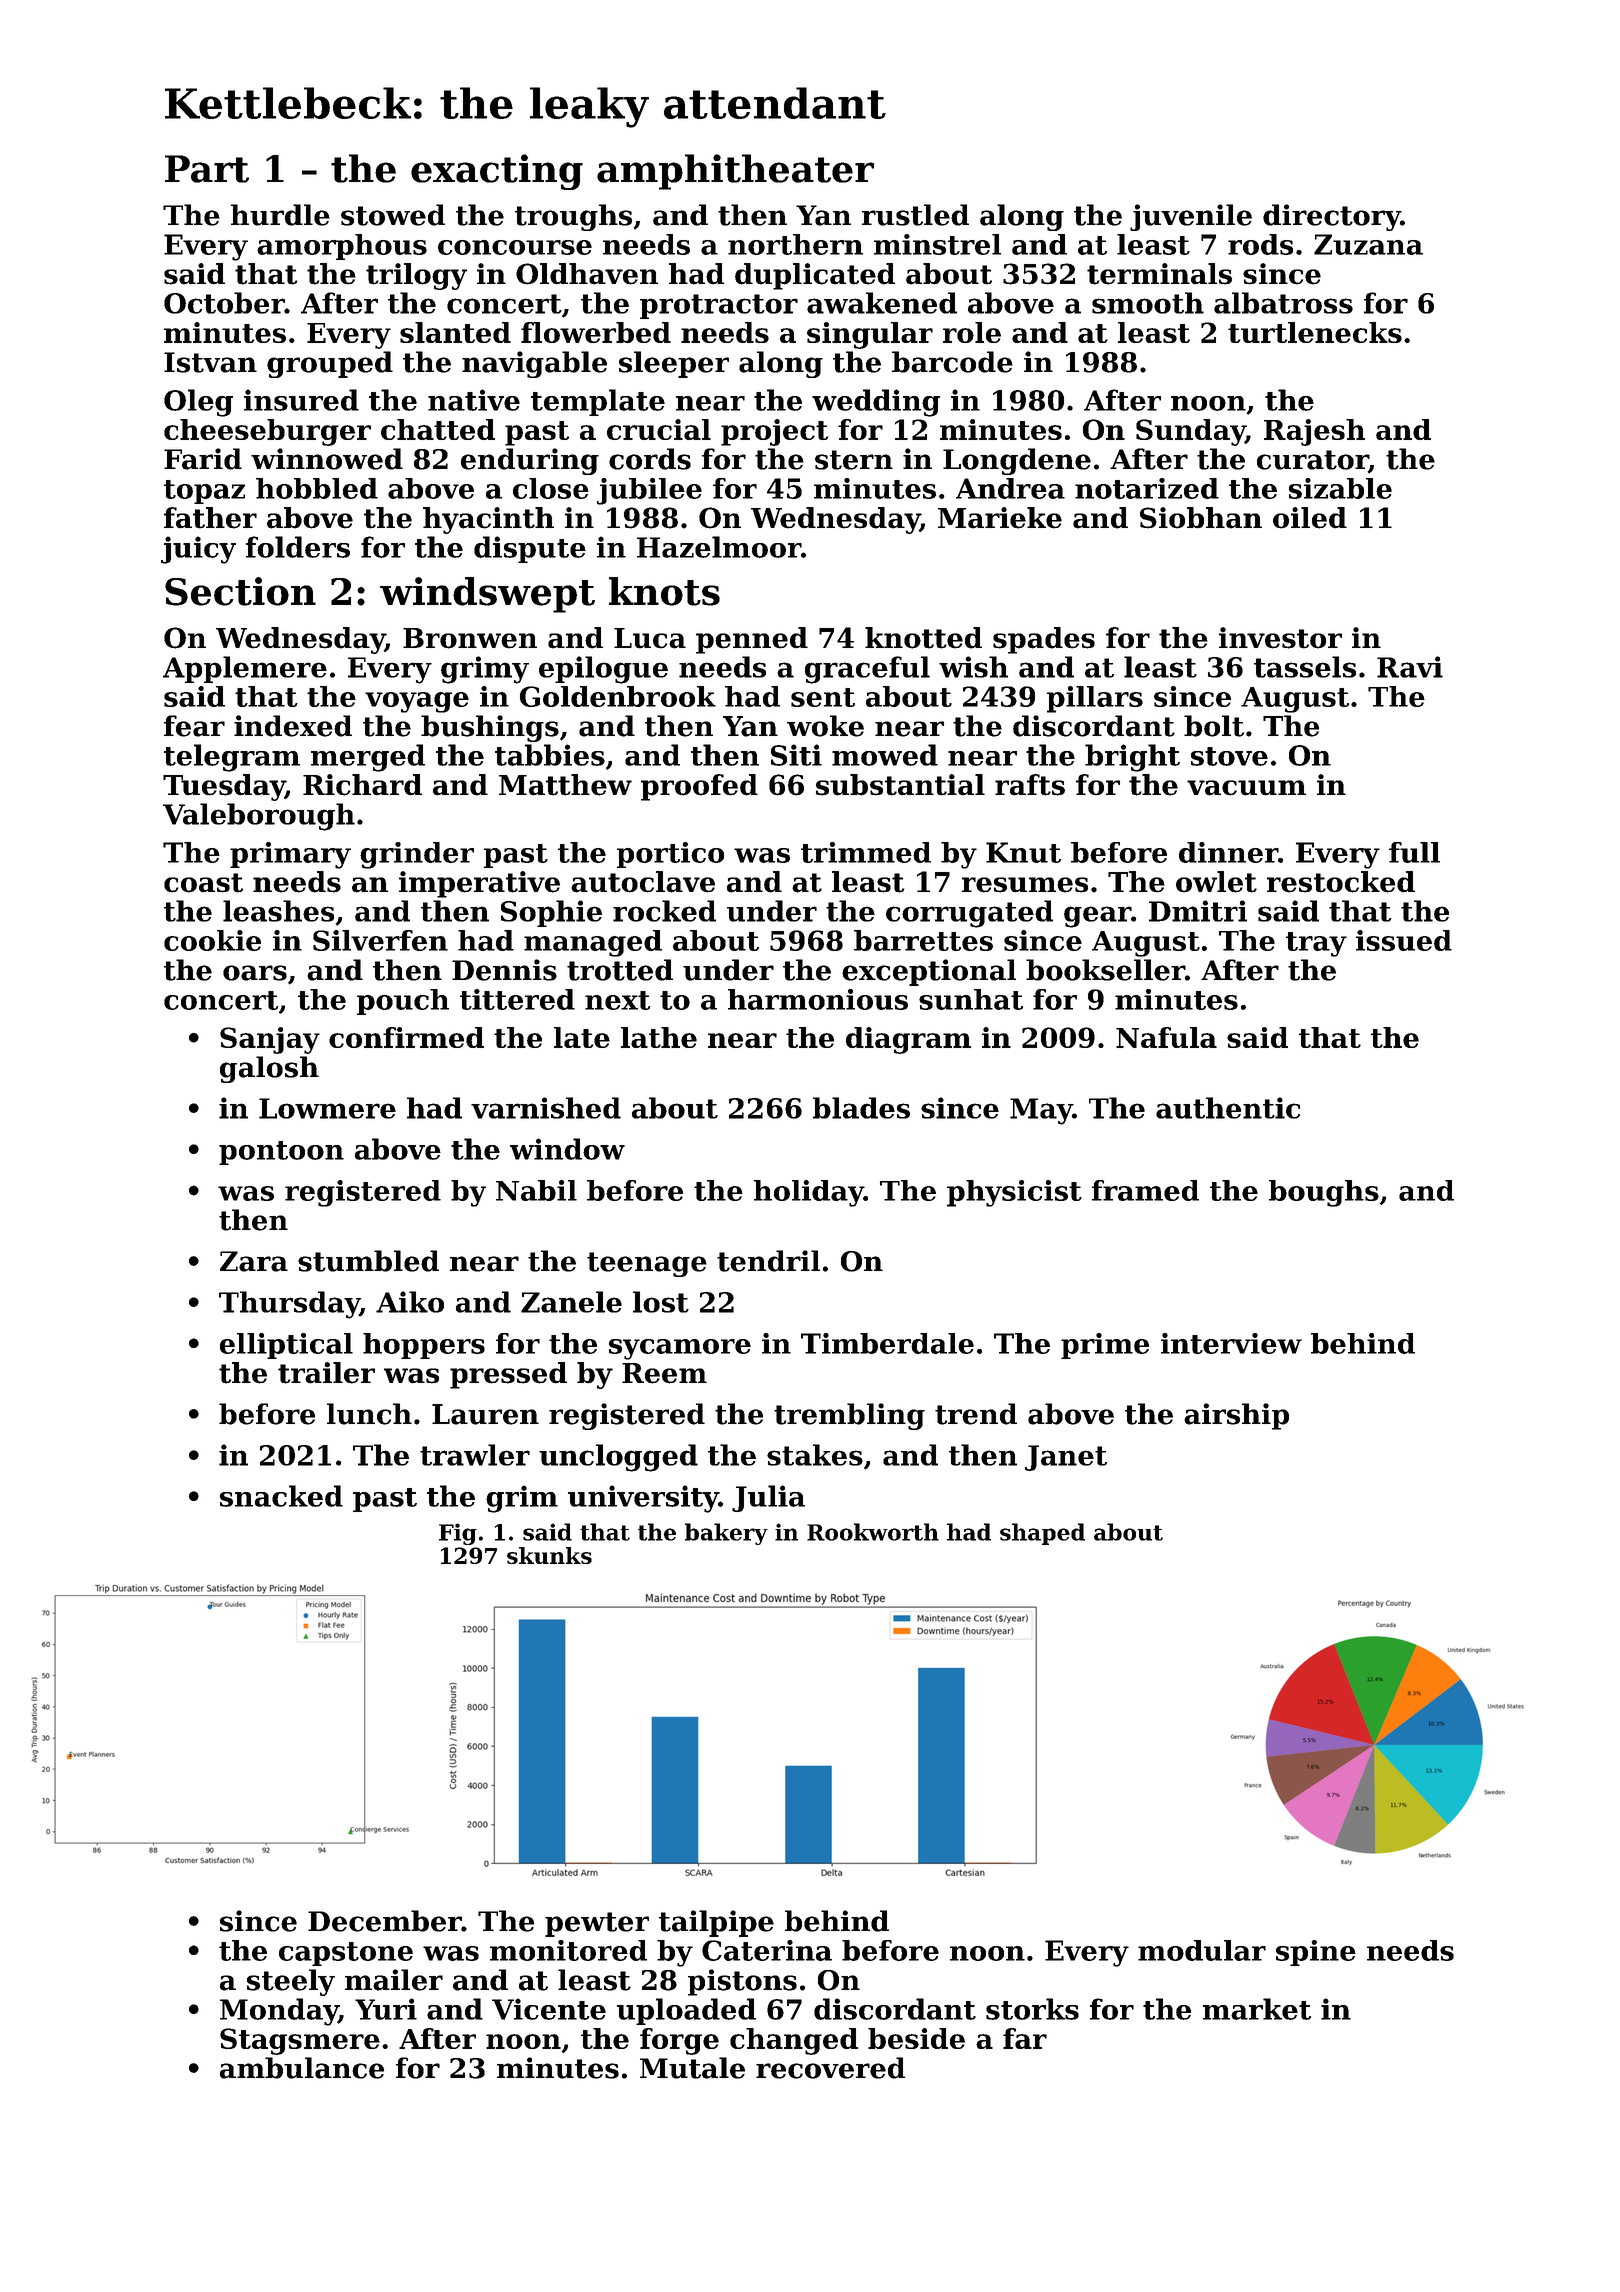  I want to click on navigable, so click(534, 364).
